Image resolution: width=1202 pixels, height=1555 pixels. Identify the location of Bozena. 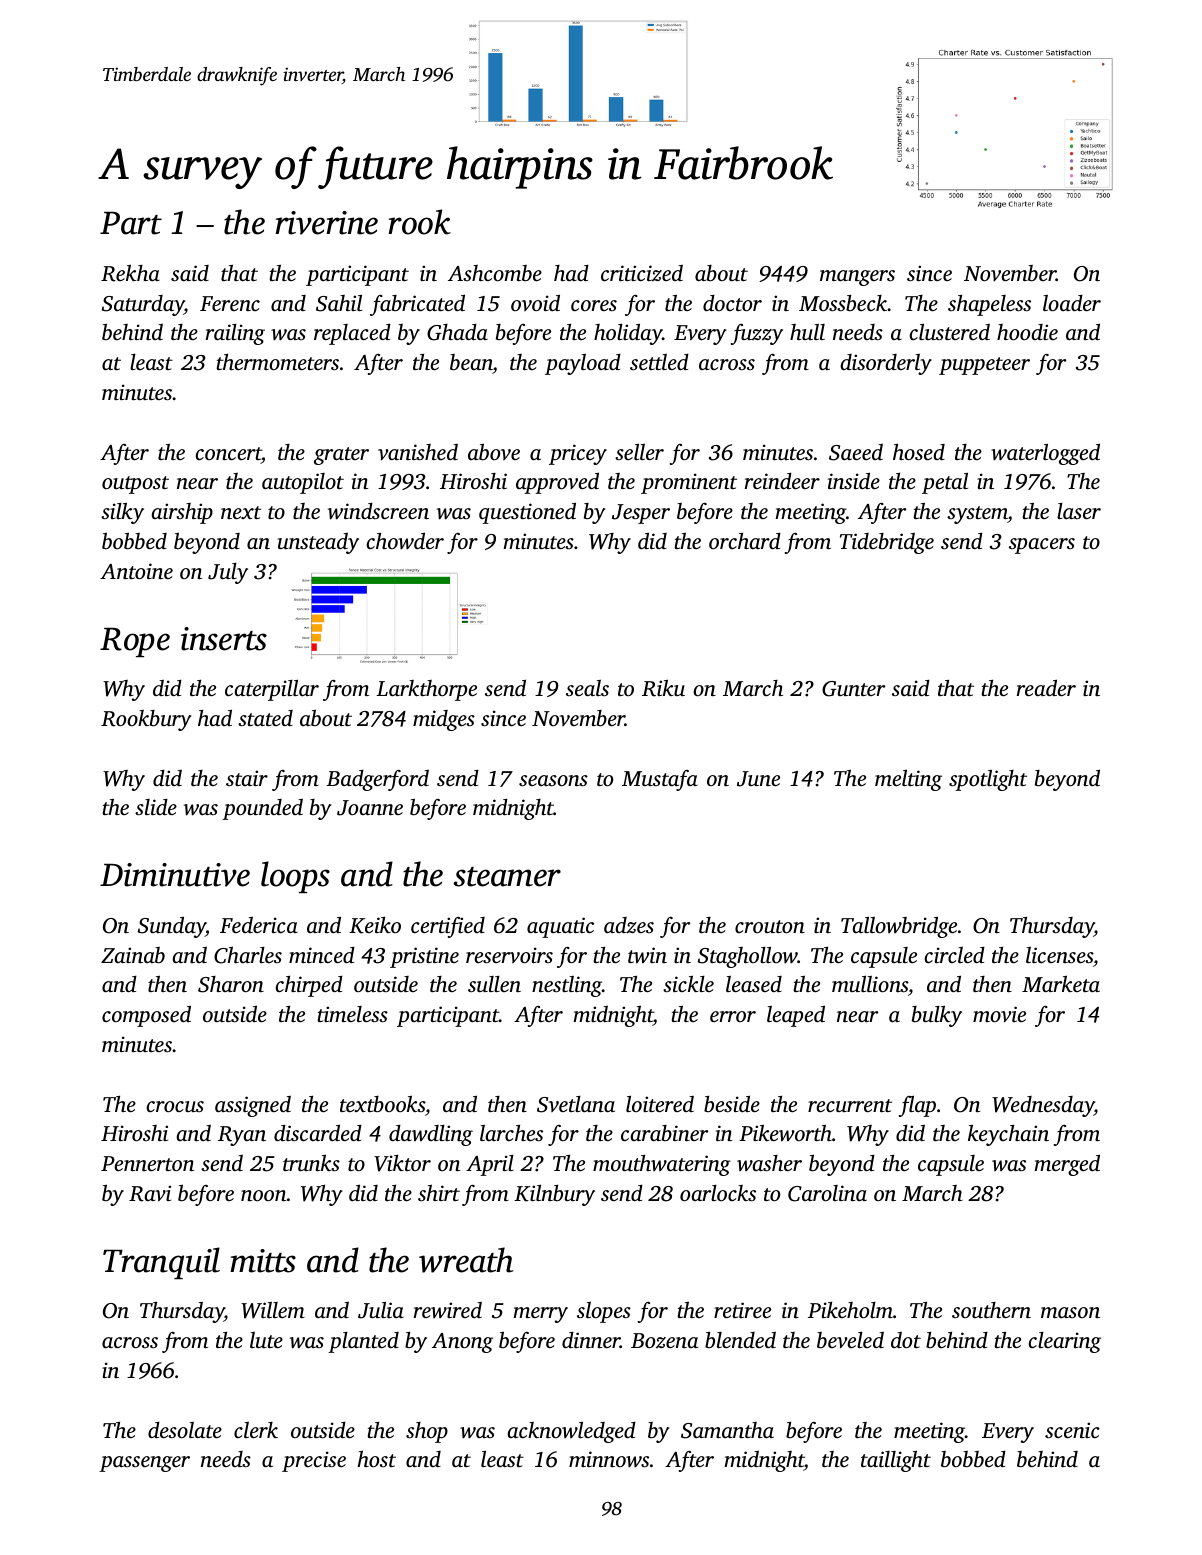
(664, 1340).
